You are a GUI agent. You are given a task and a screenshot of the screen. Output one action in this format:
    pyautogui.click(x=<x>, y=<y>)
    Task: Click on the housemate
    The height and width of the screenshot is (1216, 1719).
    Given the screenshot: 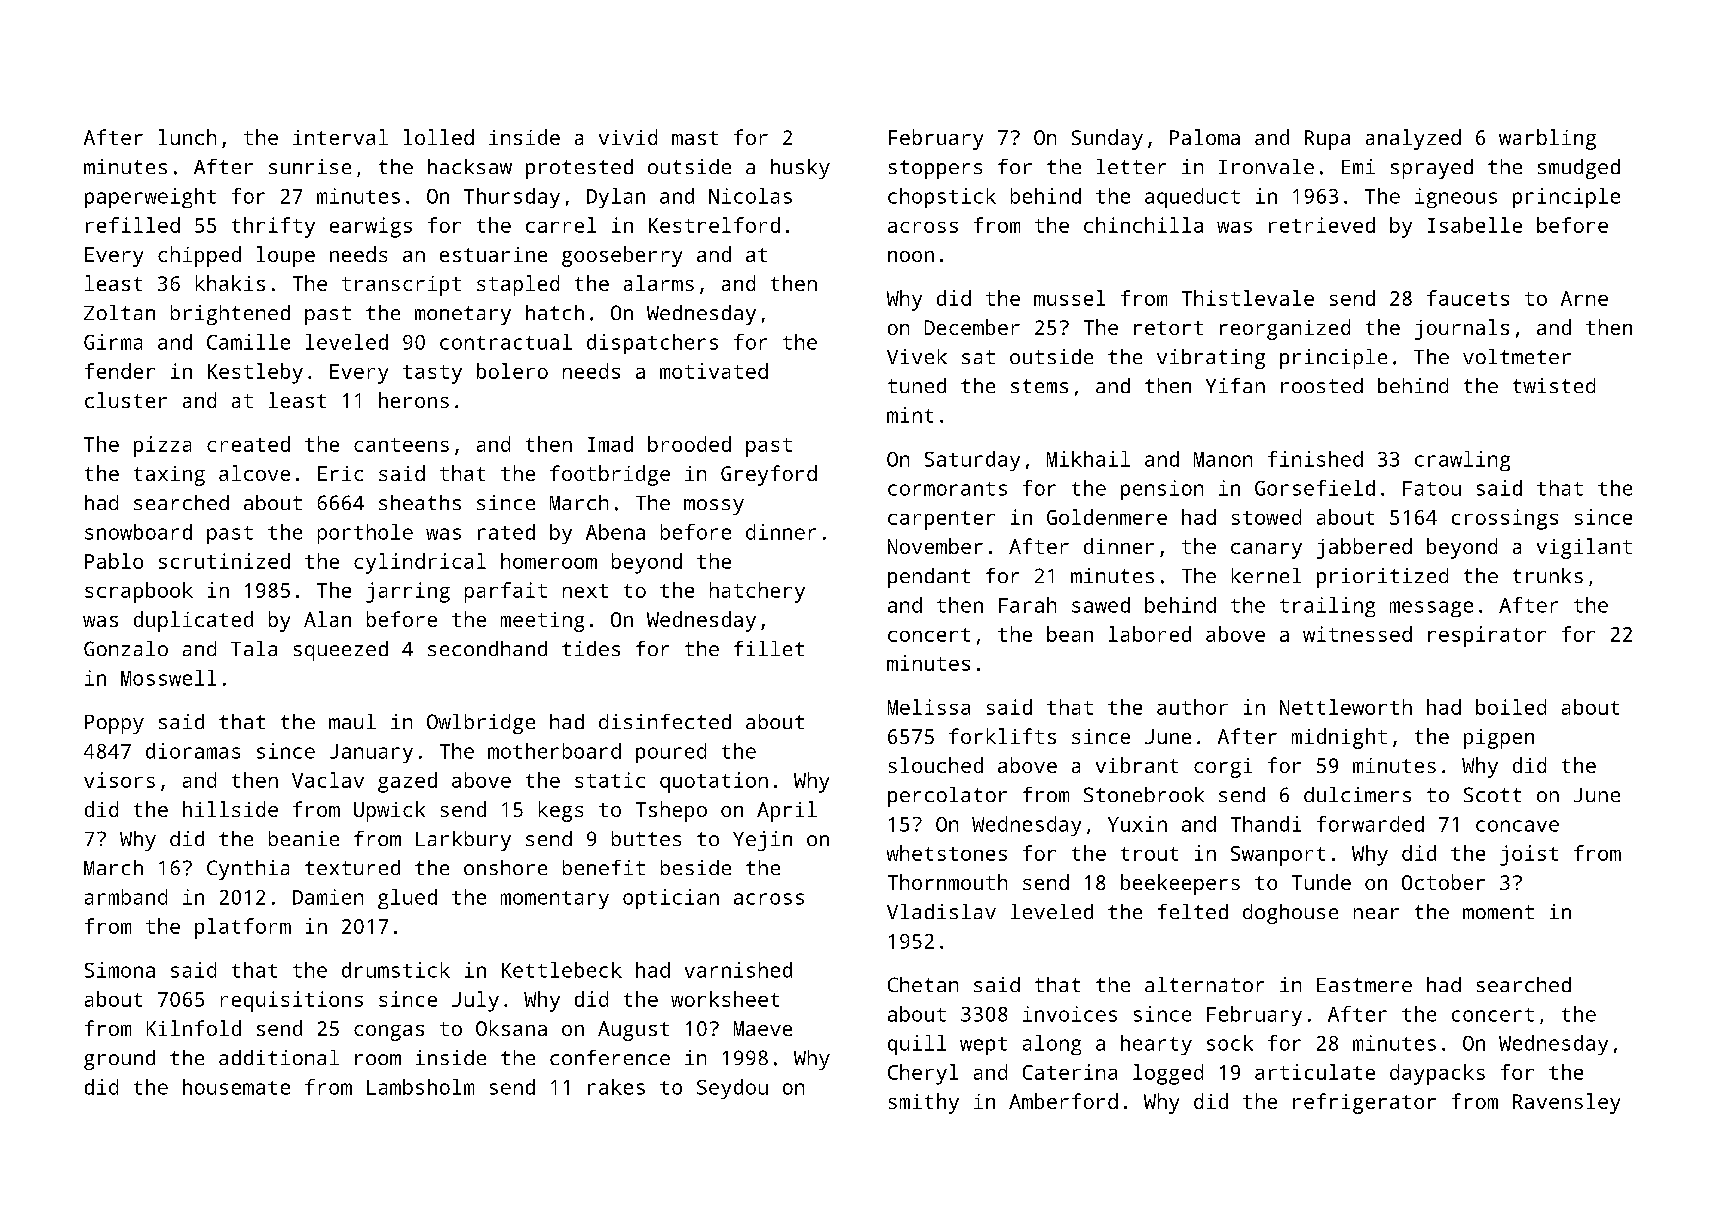 What is the action you would take?
    pyautogui.click(x=236, y=1087)
